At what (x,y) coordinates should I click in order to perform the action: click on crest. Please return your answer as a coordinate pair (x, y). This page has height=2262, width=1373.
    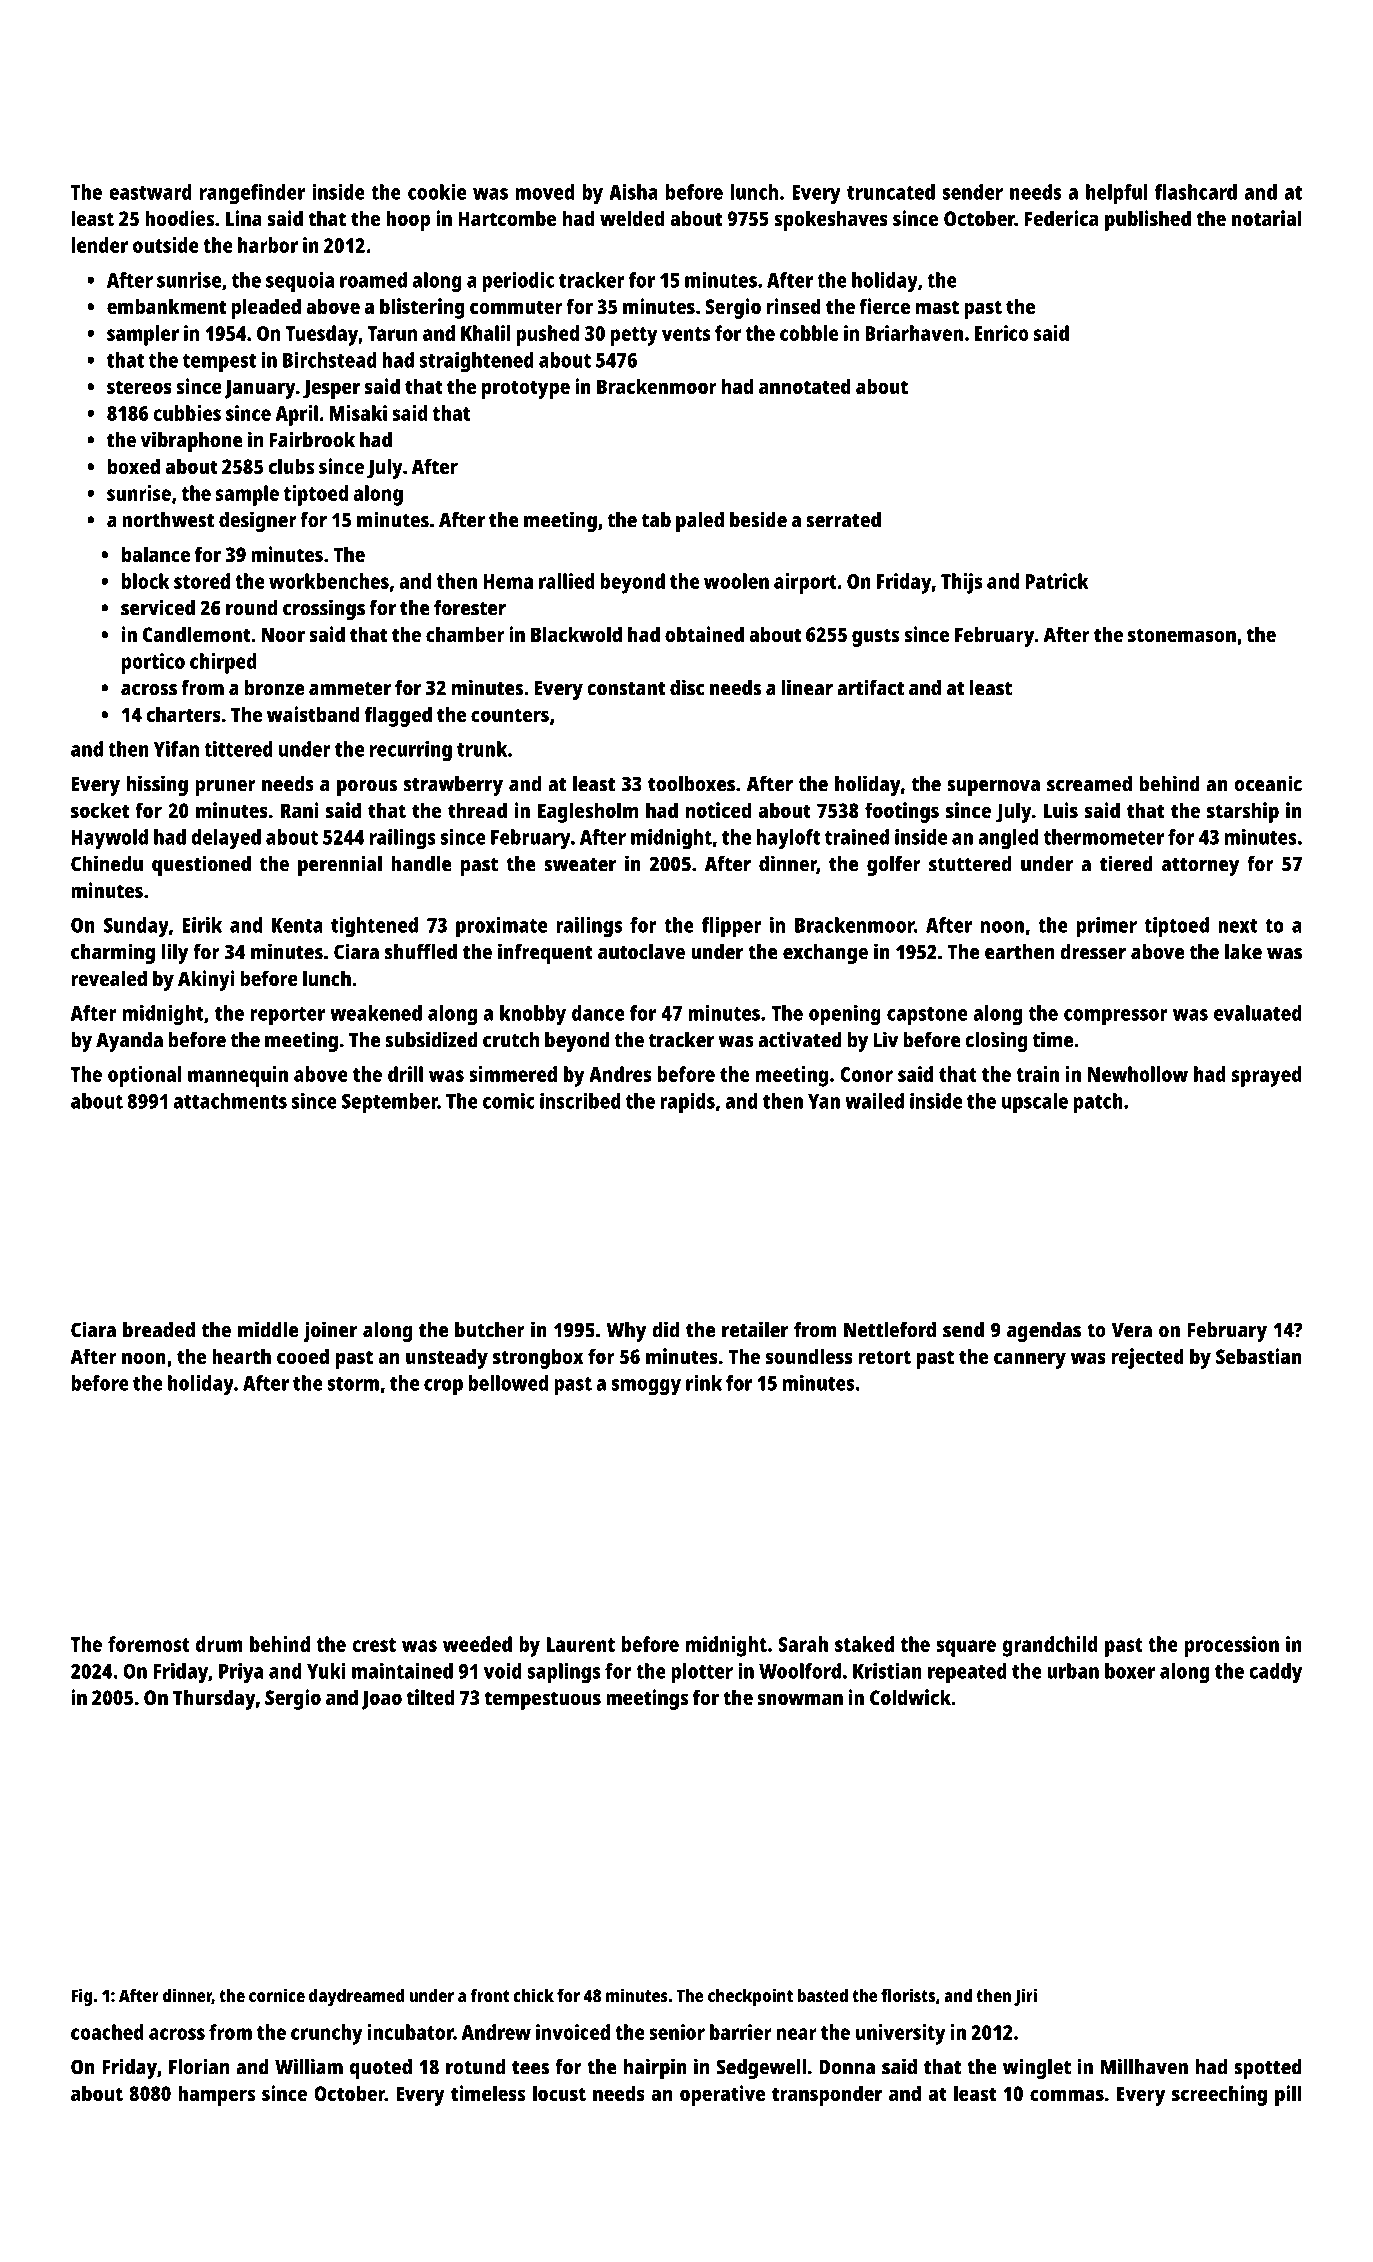
    Looking at the image, I should click on (374, 1645).
